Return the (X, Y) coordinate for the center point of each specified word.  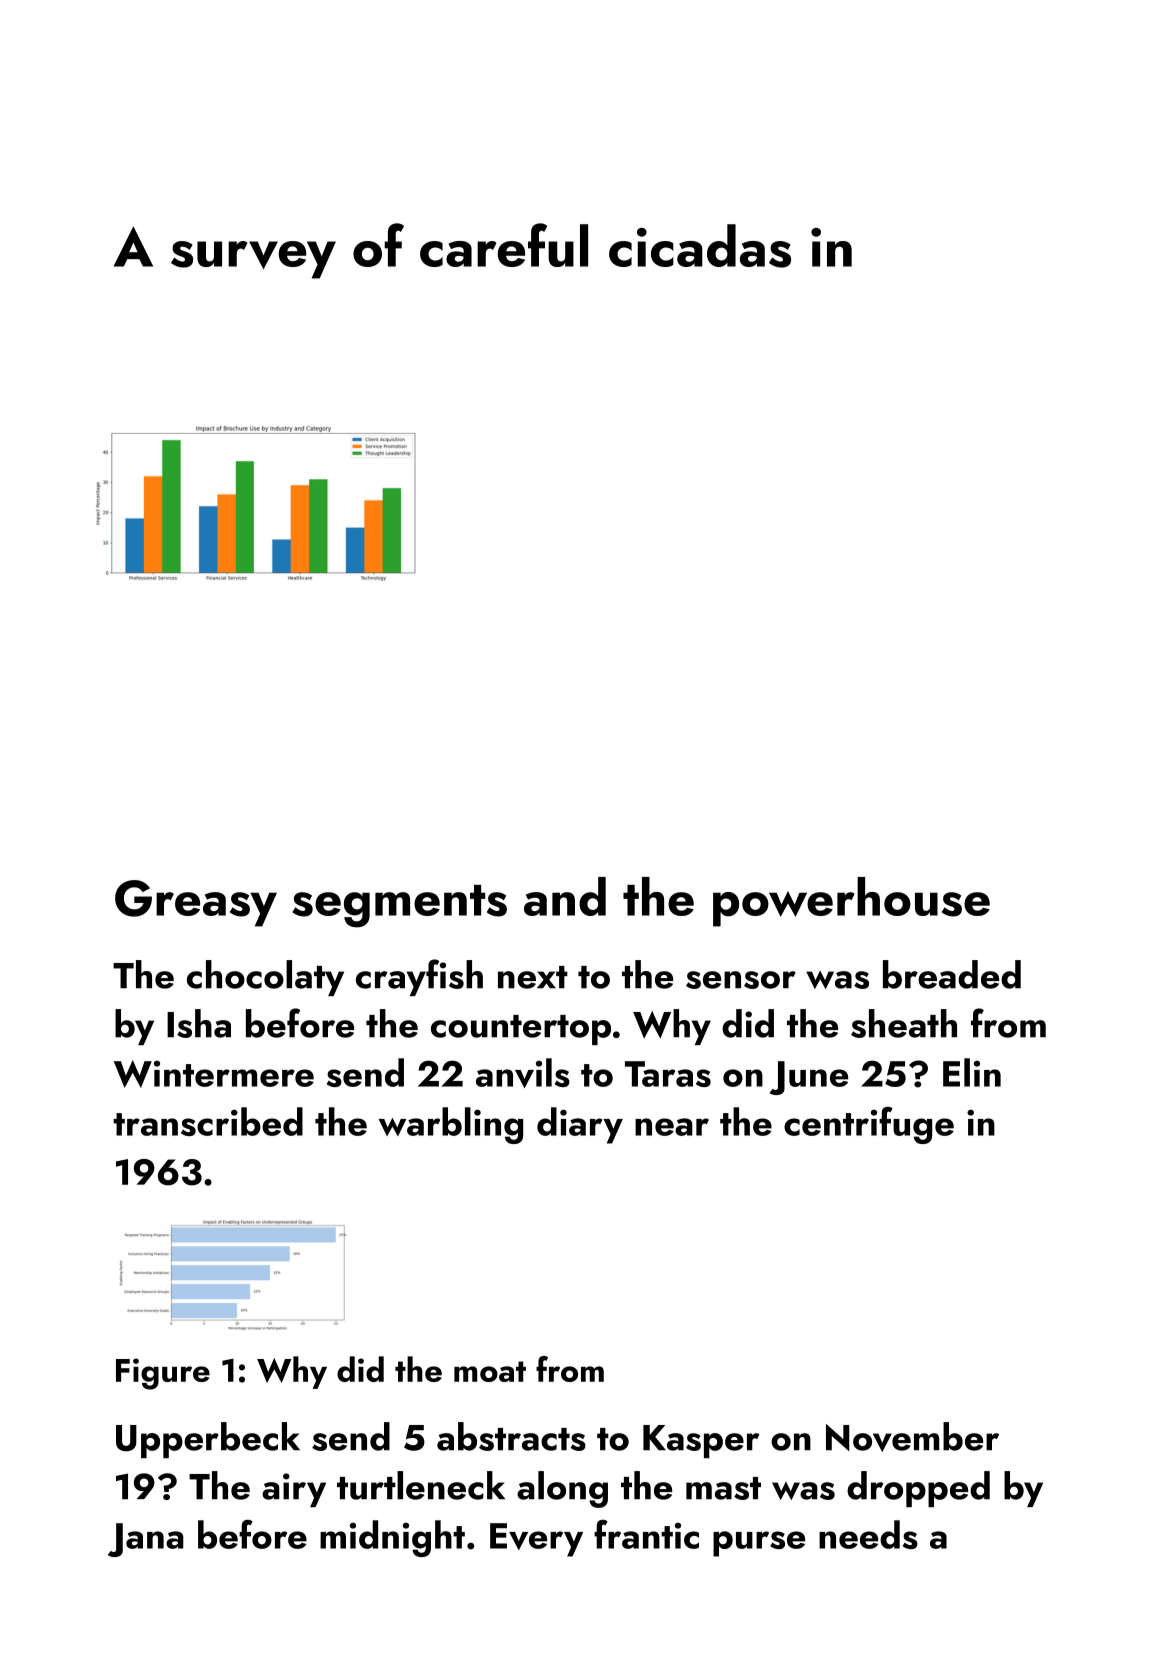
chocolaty (265, 978)
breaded (952, 974)
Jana (146, 1540)
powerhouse (851, 902)
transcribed (208, 1121)
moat (490, 1371)
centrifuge (869, 1125)
